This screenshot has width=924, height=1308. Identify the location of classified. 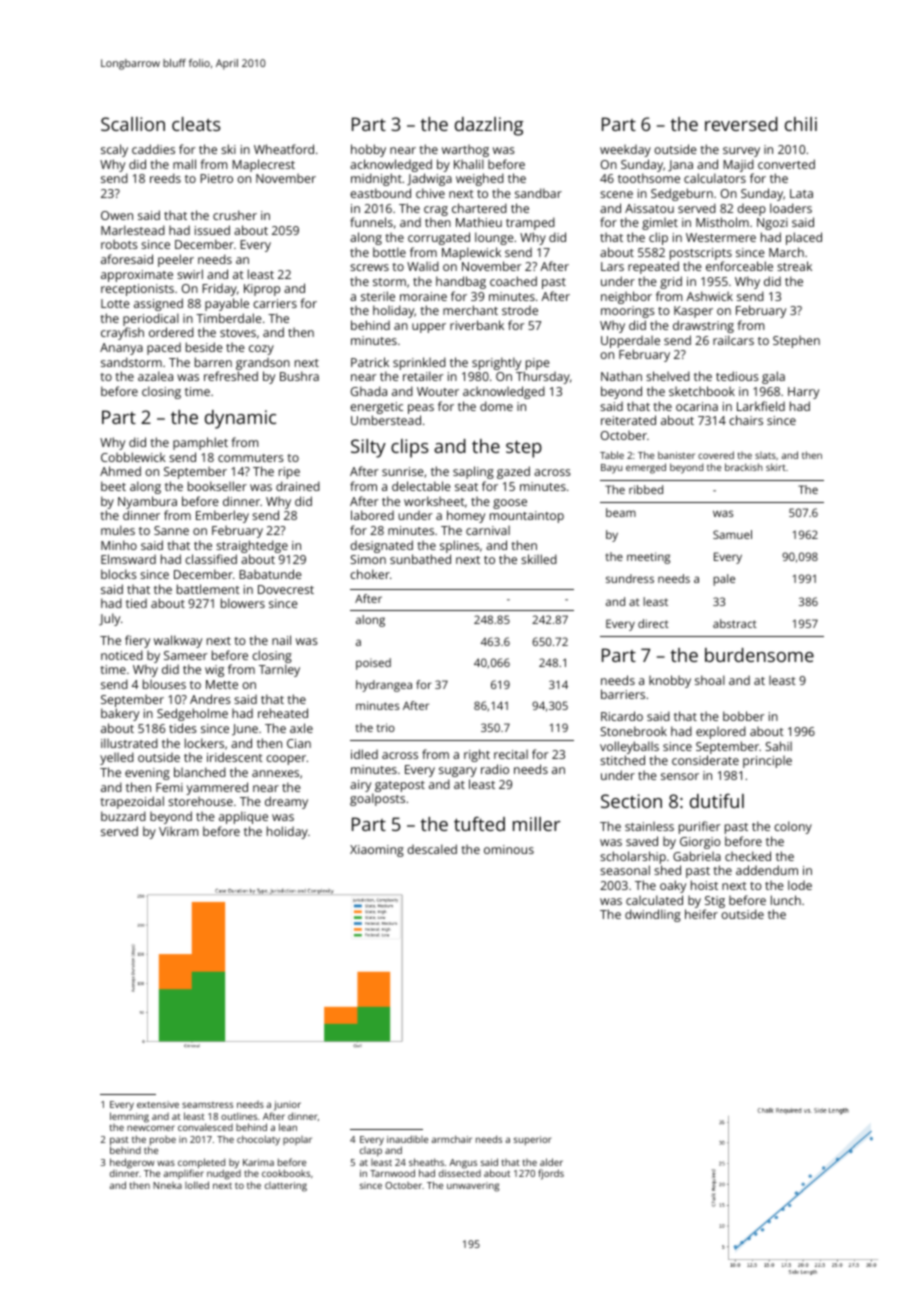
(211, 559).
